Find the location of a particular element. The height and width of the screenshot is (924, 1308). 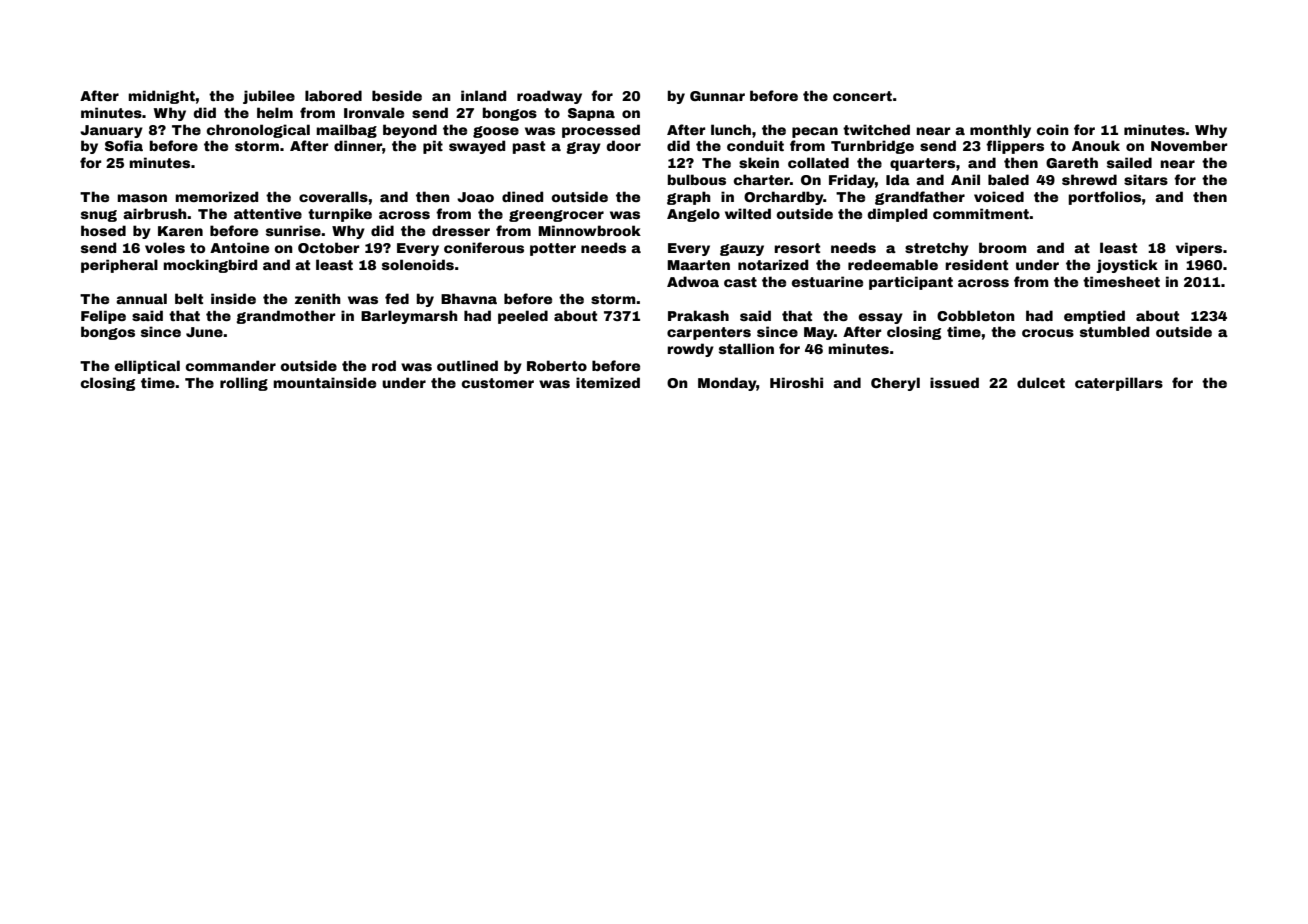

solenoids is located at coordinates (418, 264).
